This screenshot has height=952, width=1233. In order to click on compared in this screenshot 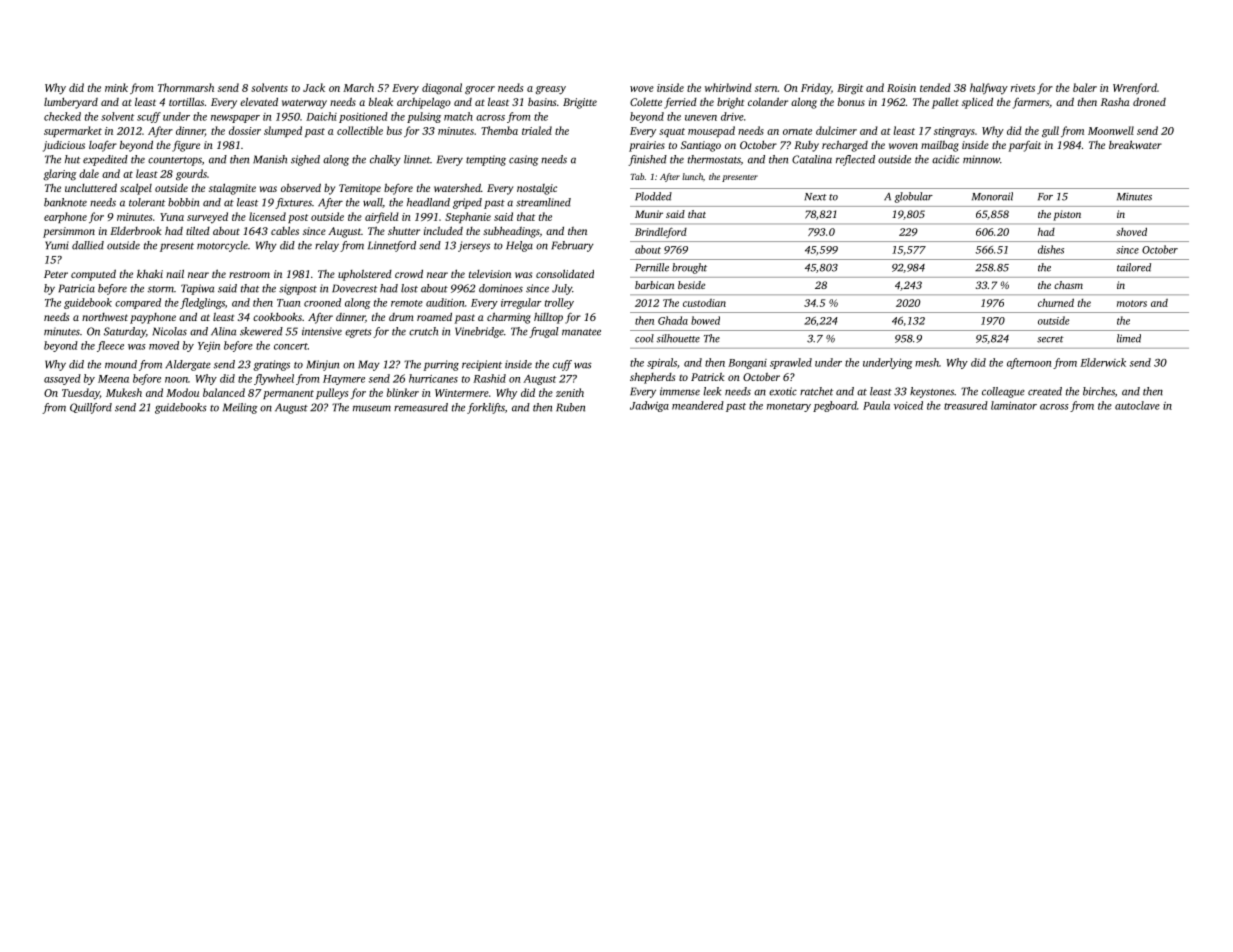, I will do `click(138, 303)`.
